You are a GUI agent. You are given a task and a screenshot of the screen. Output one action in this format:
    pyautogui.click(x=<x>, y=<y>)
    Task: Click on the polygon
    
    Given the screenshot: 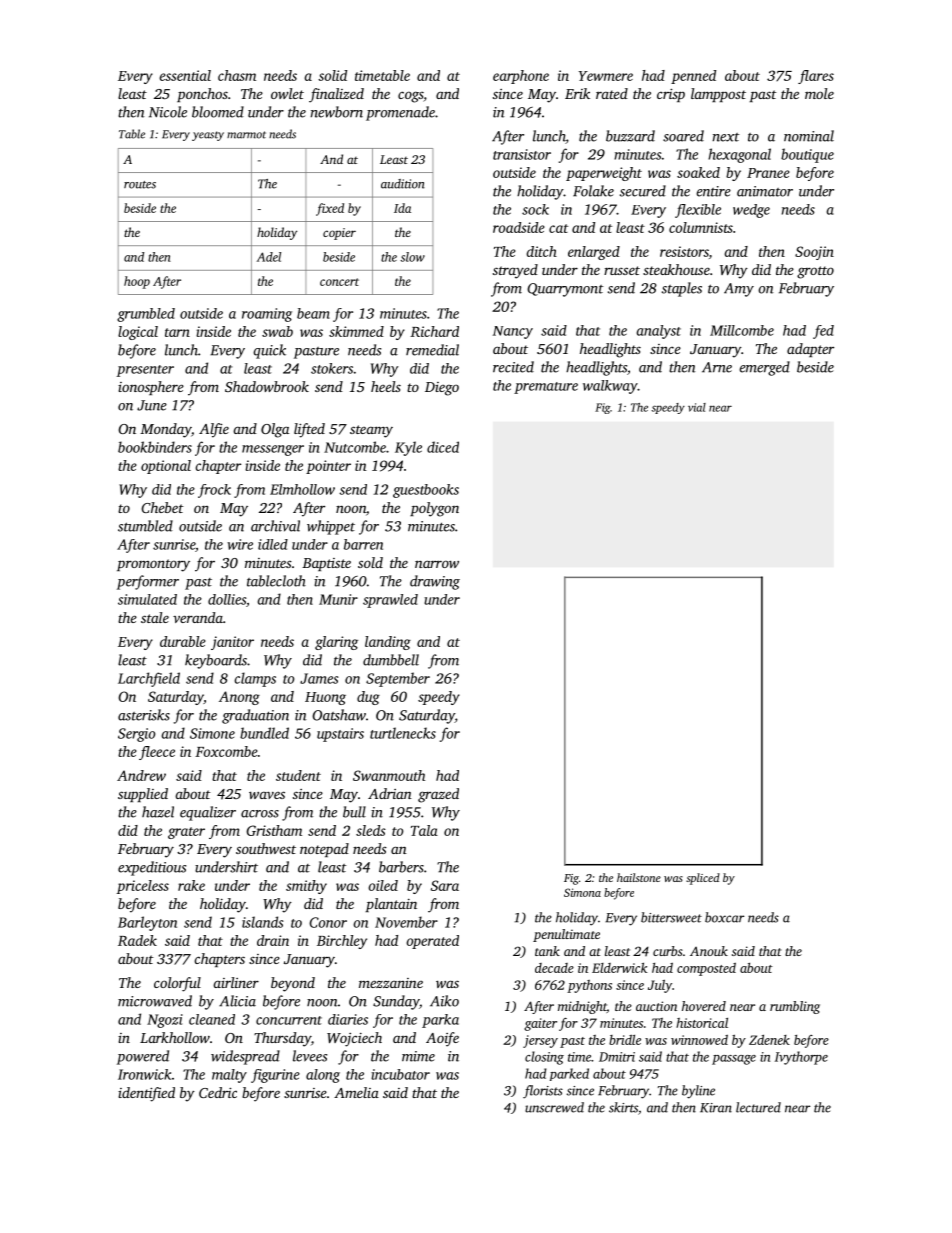 What is the action you would take?
    pyautogui.click(x=434, y=509)
